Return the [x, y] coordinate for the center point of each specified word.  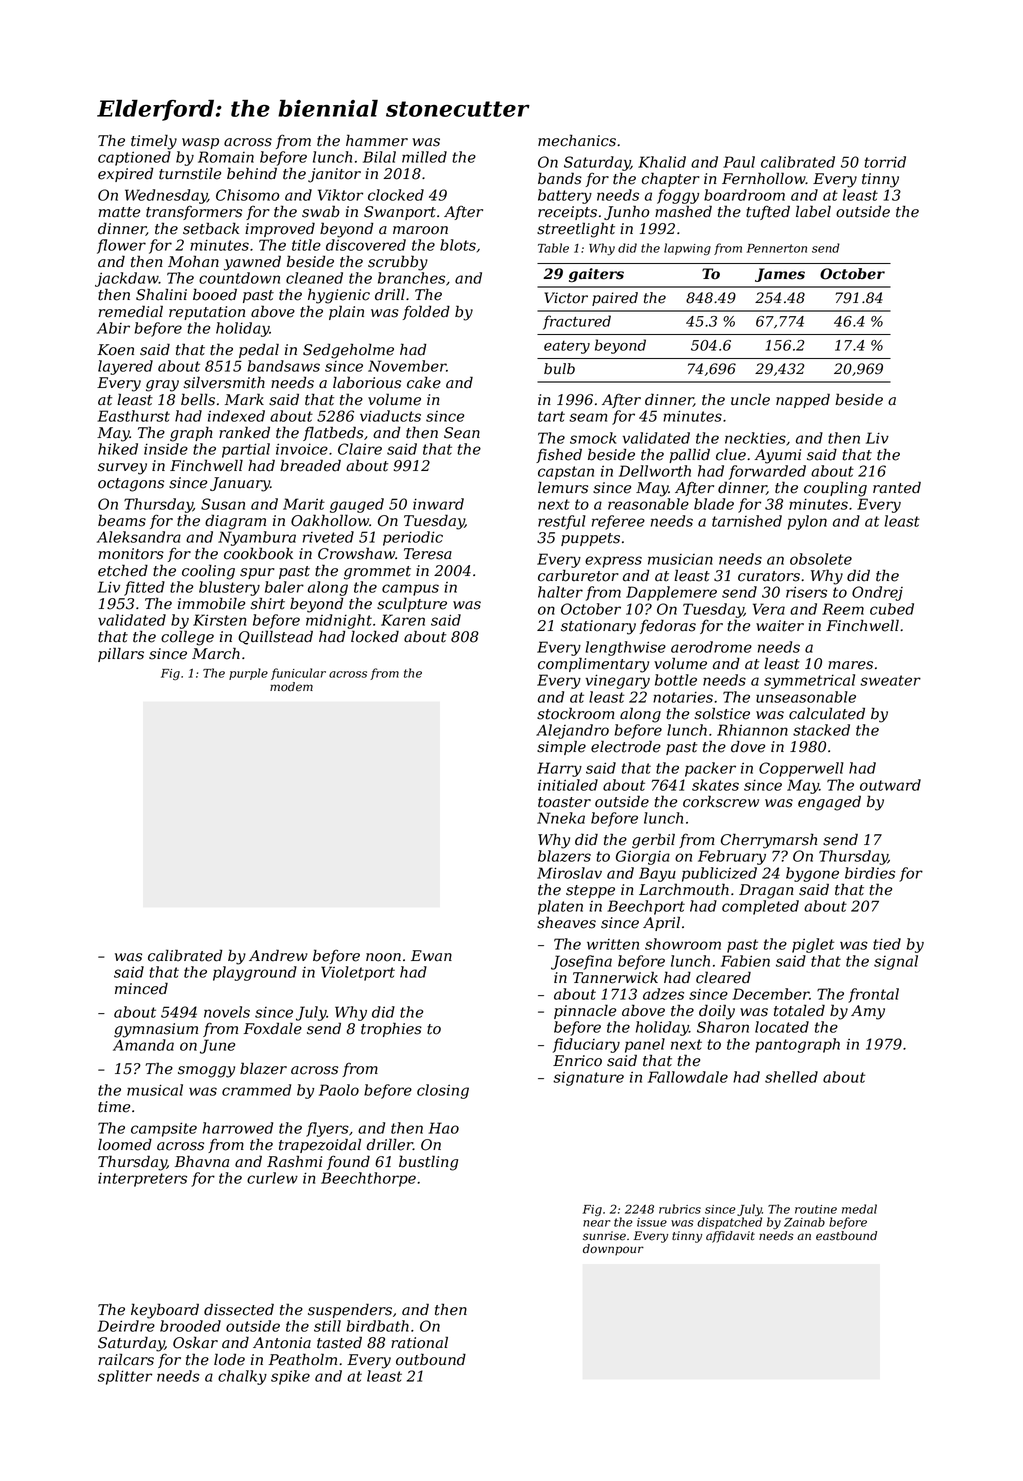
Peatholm [303, 1359]
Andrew [278, 956]
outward [890, 785]
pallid [689, 455]
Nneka [561, 818]
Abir [113, 328]
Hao [443, 1128]
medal [859, 1209]
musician [680, 559]
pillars [121, 654]
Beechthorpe [368, 1179]
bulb [559, 369]
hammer [377, 140]
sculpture [412, 604]
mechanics [577, 140]
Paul [739, 162]
